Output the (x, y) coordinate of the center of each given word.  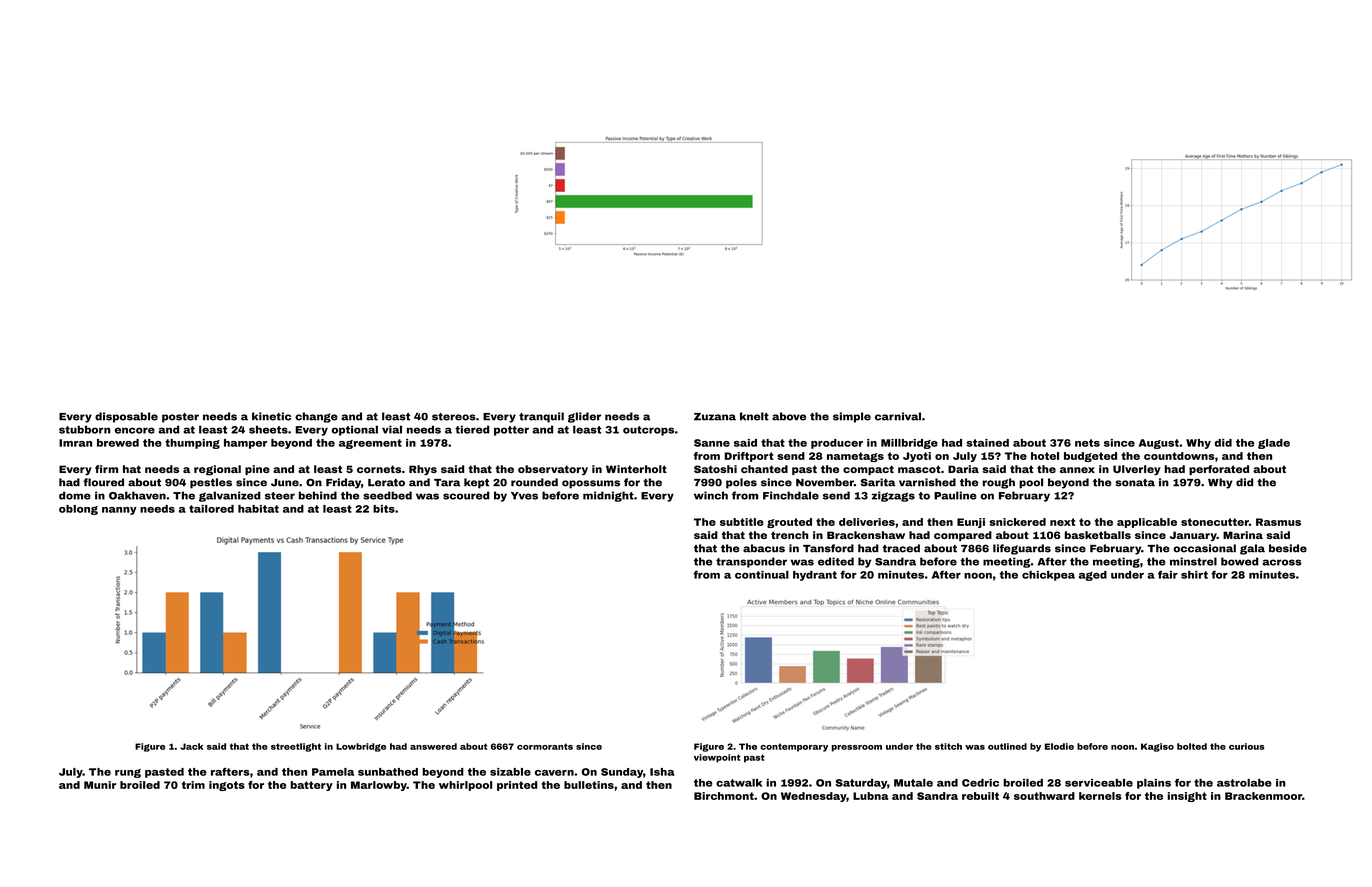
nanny (119, 511)
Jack (191, 746)
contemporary (794, 747)
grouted (789, 523)
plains (1154, 784)
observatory (553, 470)
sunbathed (388, 772)
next (1062, 522)
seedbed (387, 495)
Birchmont (724, 796)
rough (998, 483)
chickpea (1048, 576)
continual (762, 575)
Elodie (1059, 746)
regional (217, 470)
